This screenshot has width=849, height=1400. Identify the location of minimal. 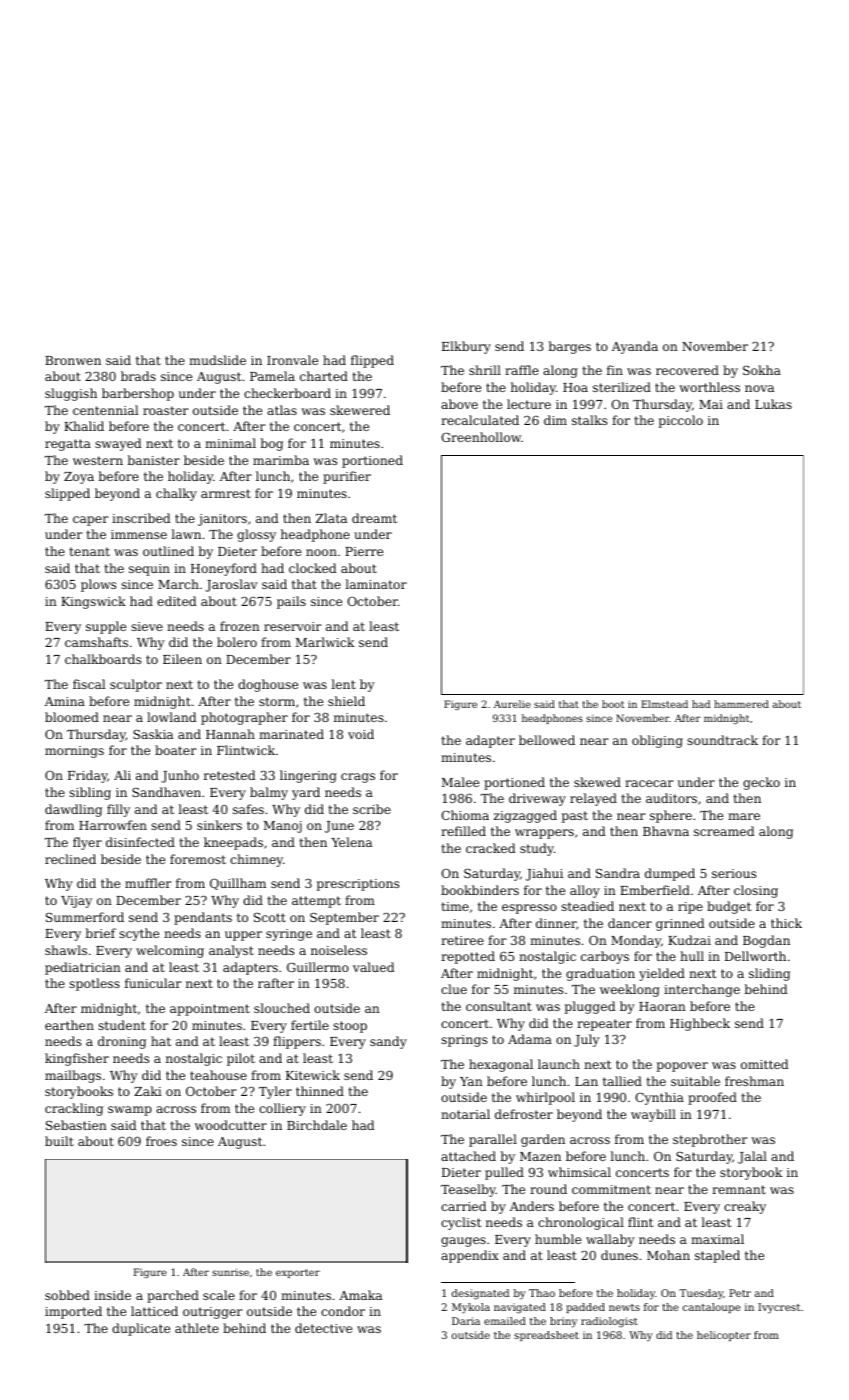
(230, 443).
